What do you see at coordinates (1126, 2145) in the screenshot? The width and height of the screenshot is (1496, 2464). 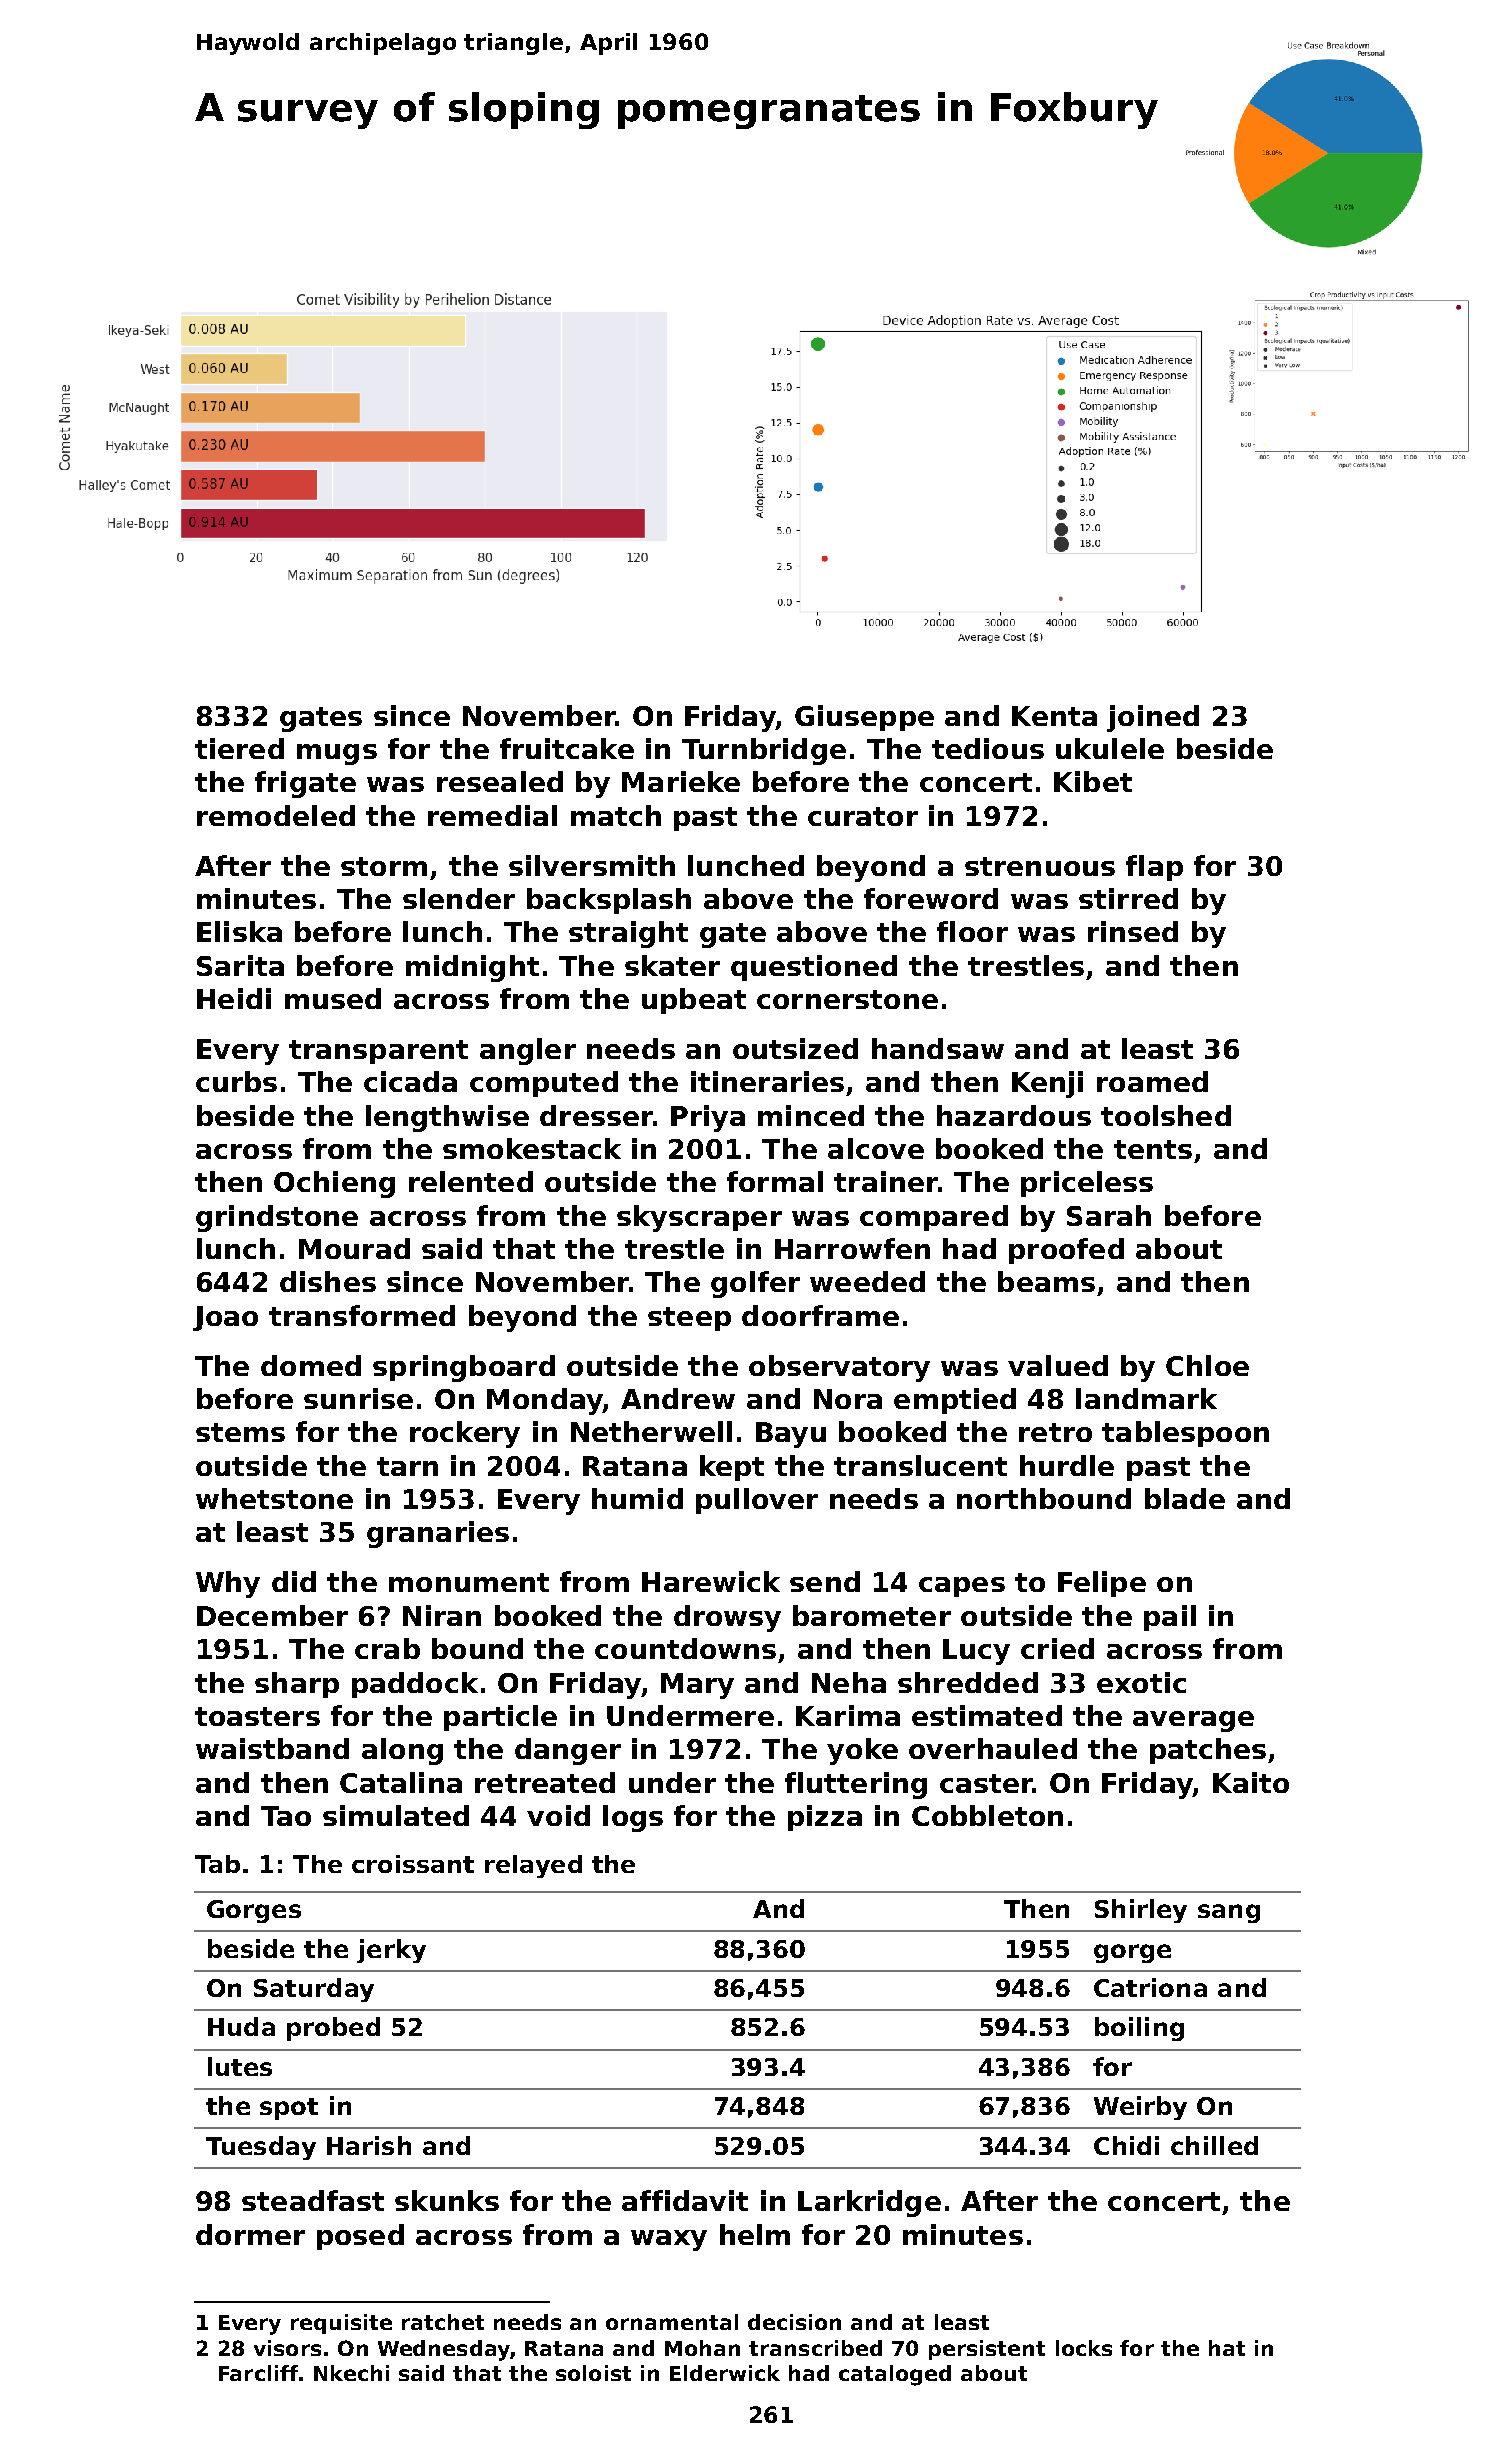 I see `Chidi` at bounding box center [1126, 2145].
